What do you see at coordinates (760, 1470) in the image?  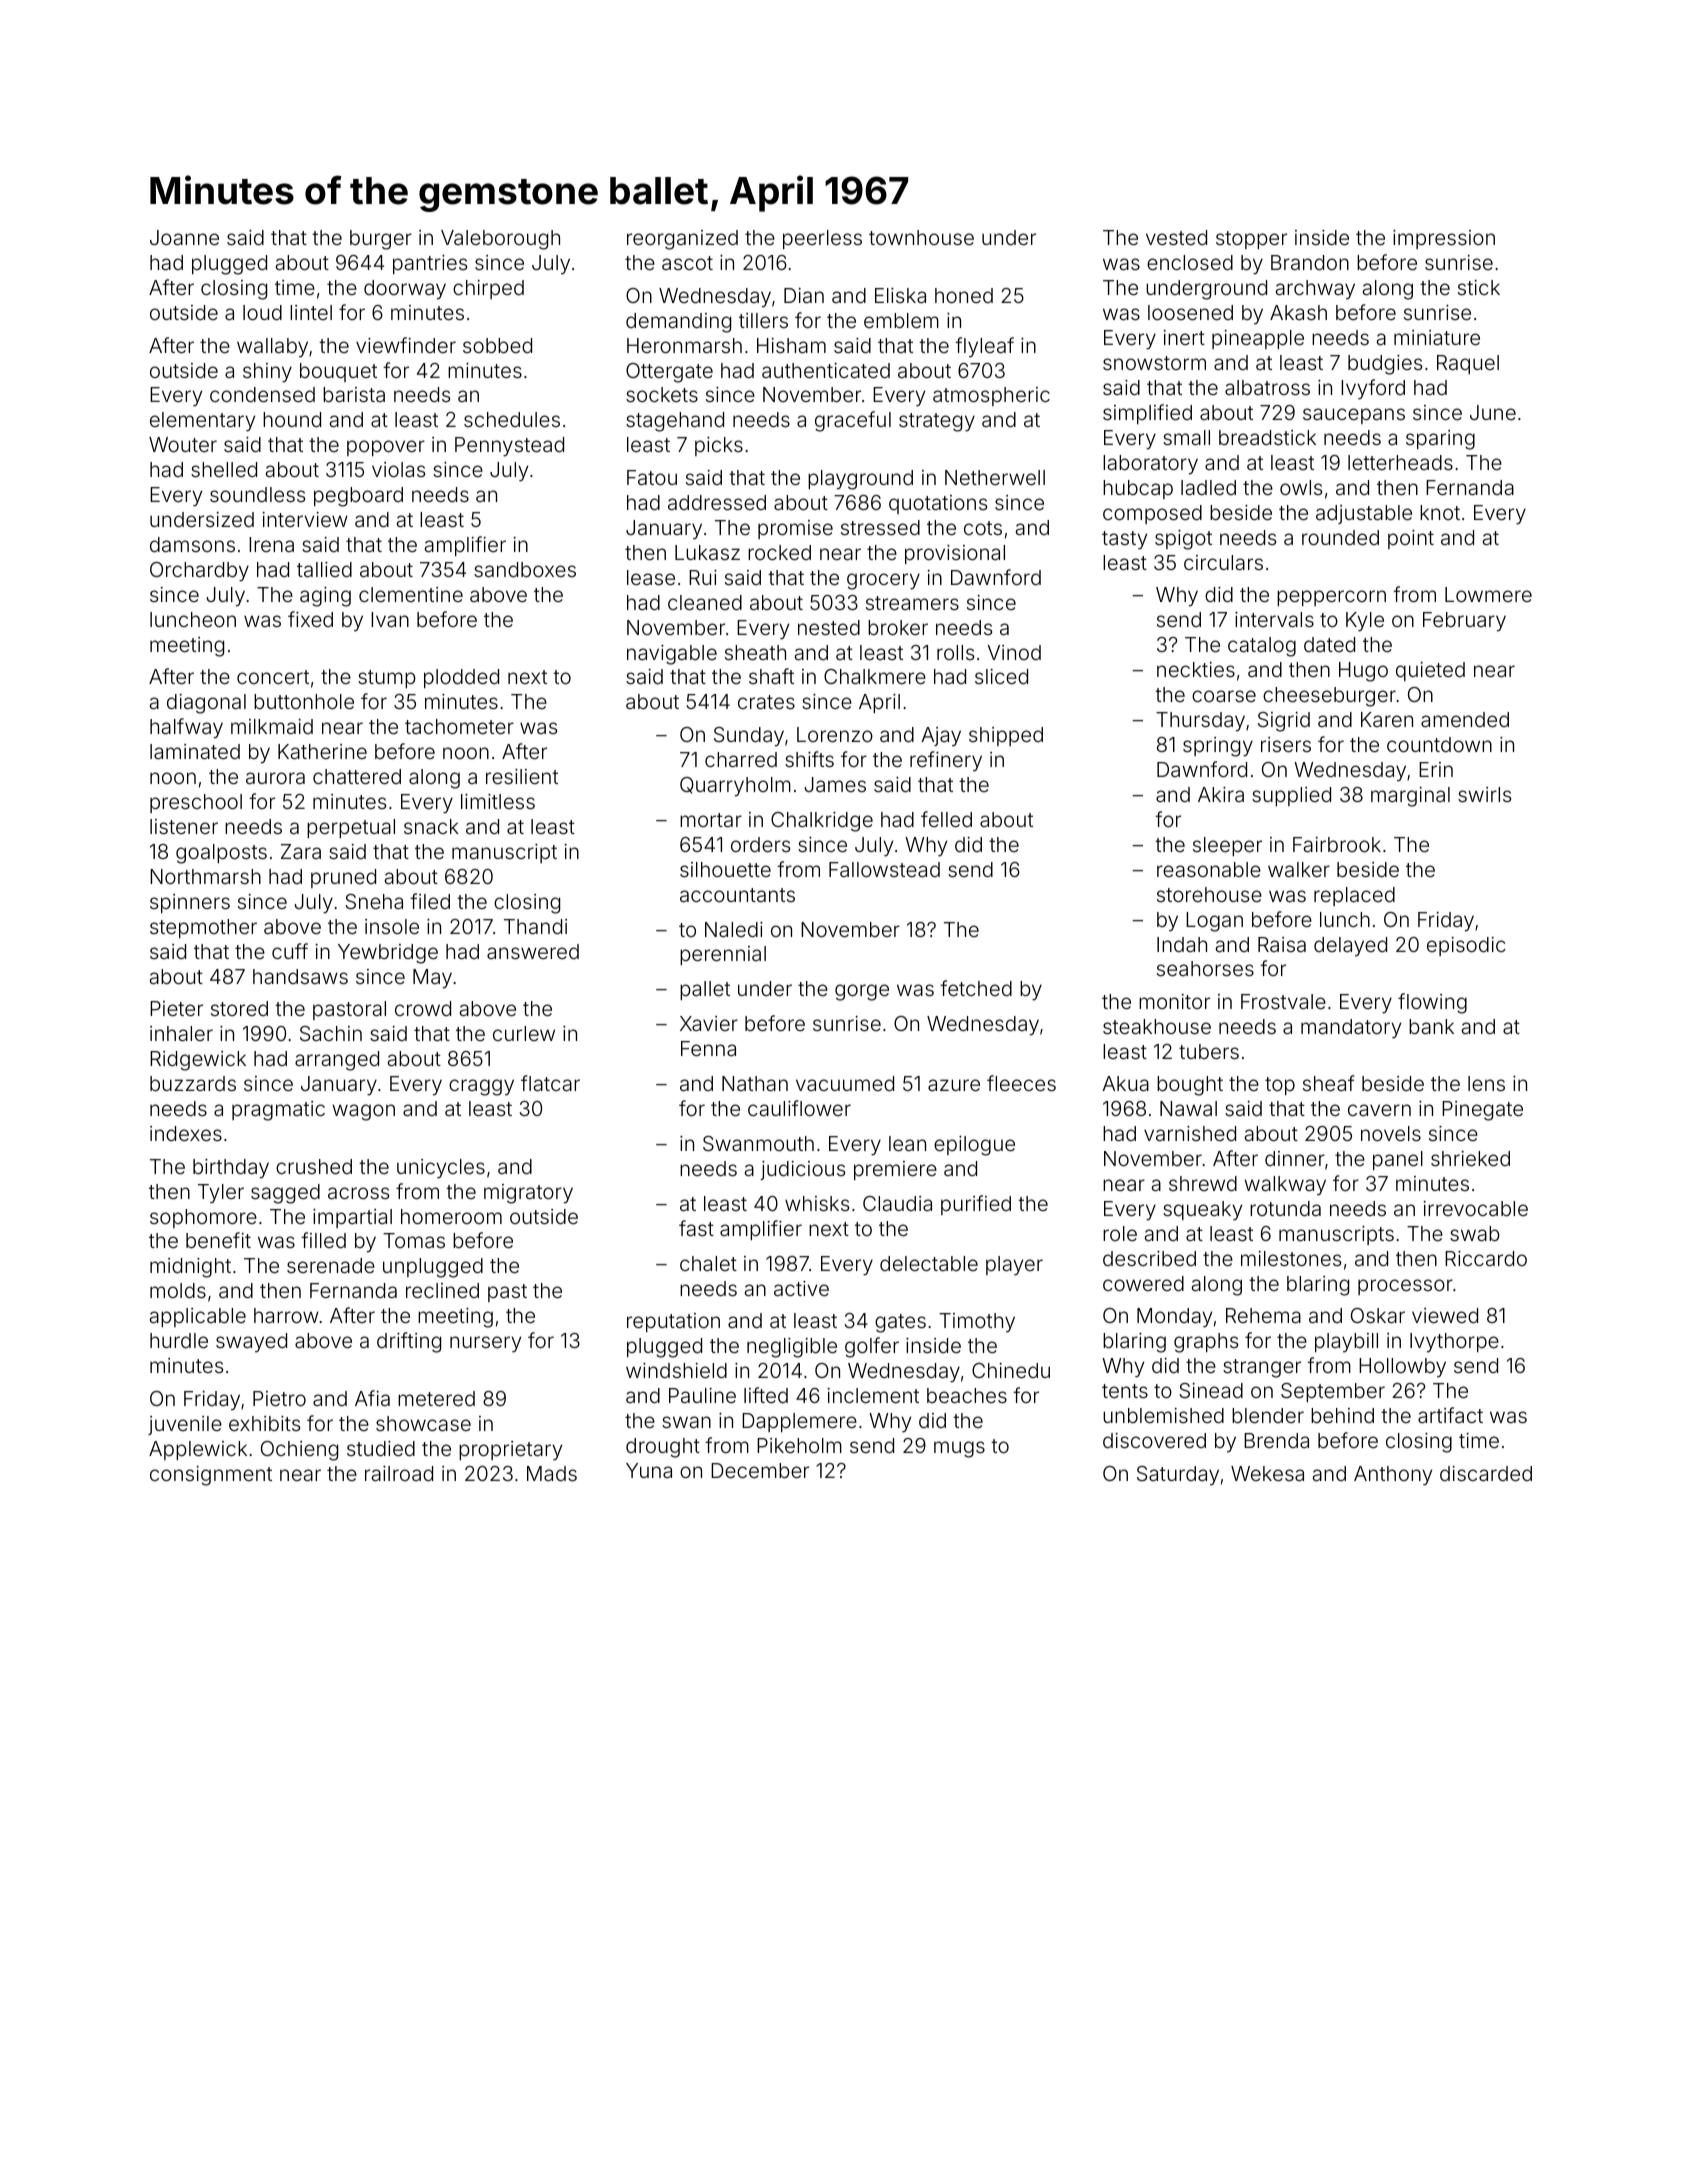 I see `December` at bounding box center [760, 1470].
